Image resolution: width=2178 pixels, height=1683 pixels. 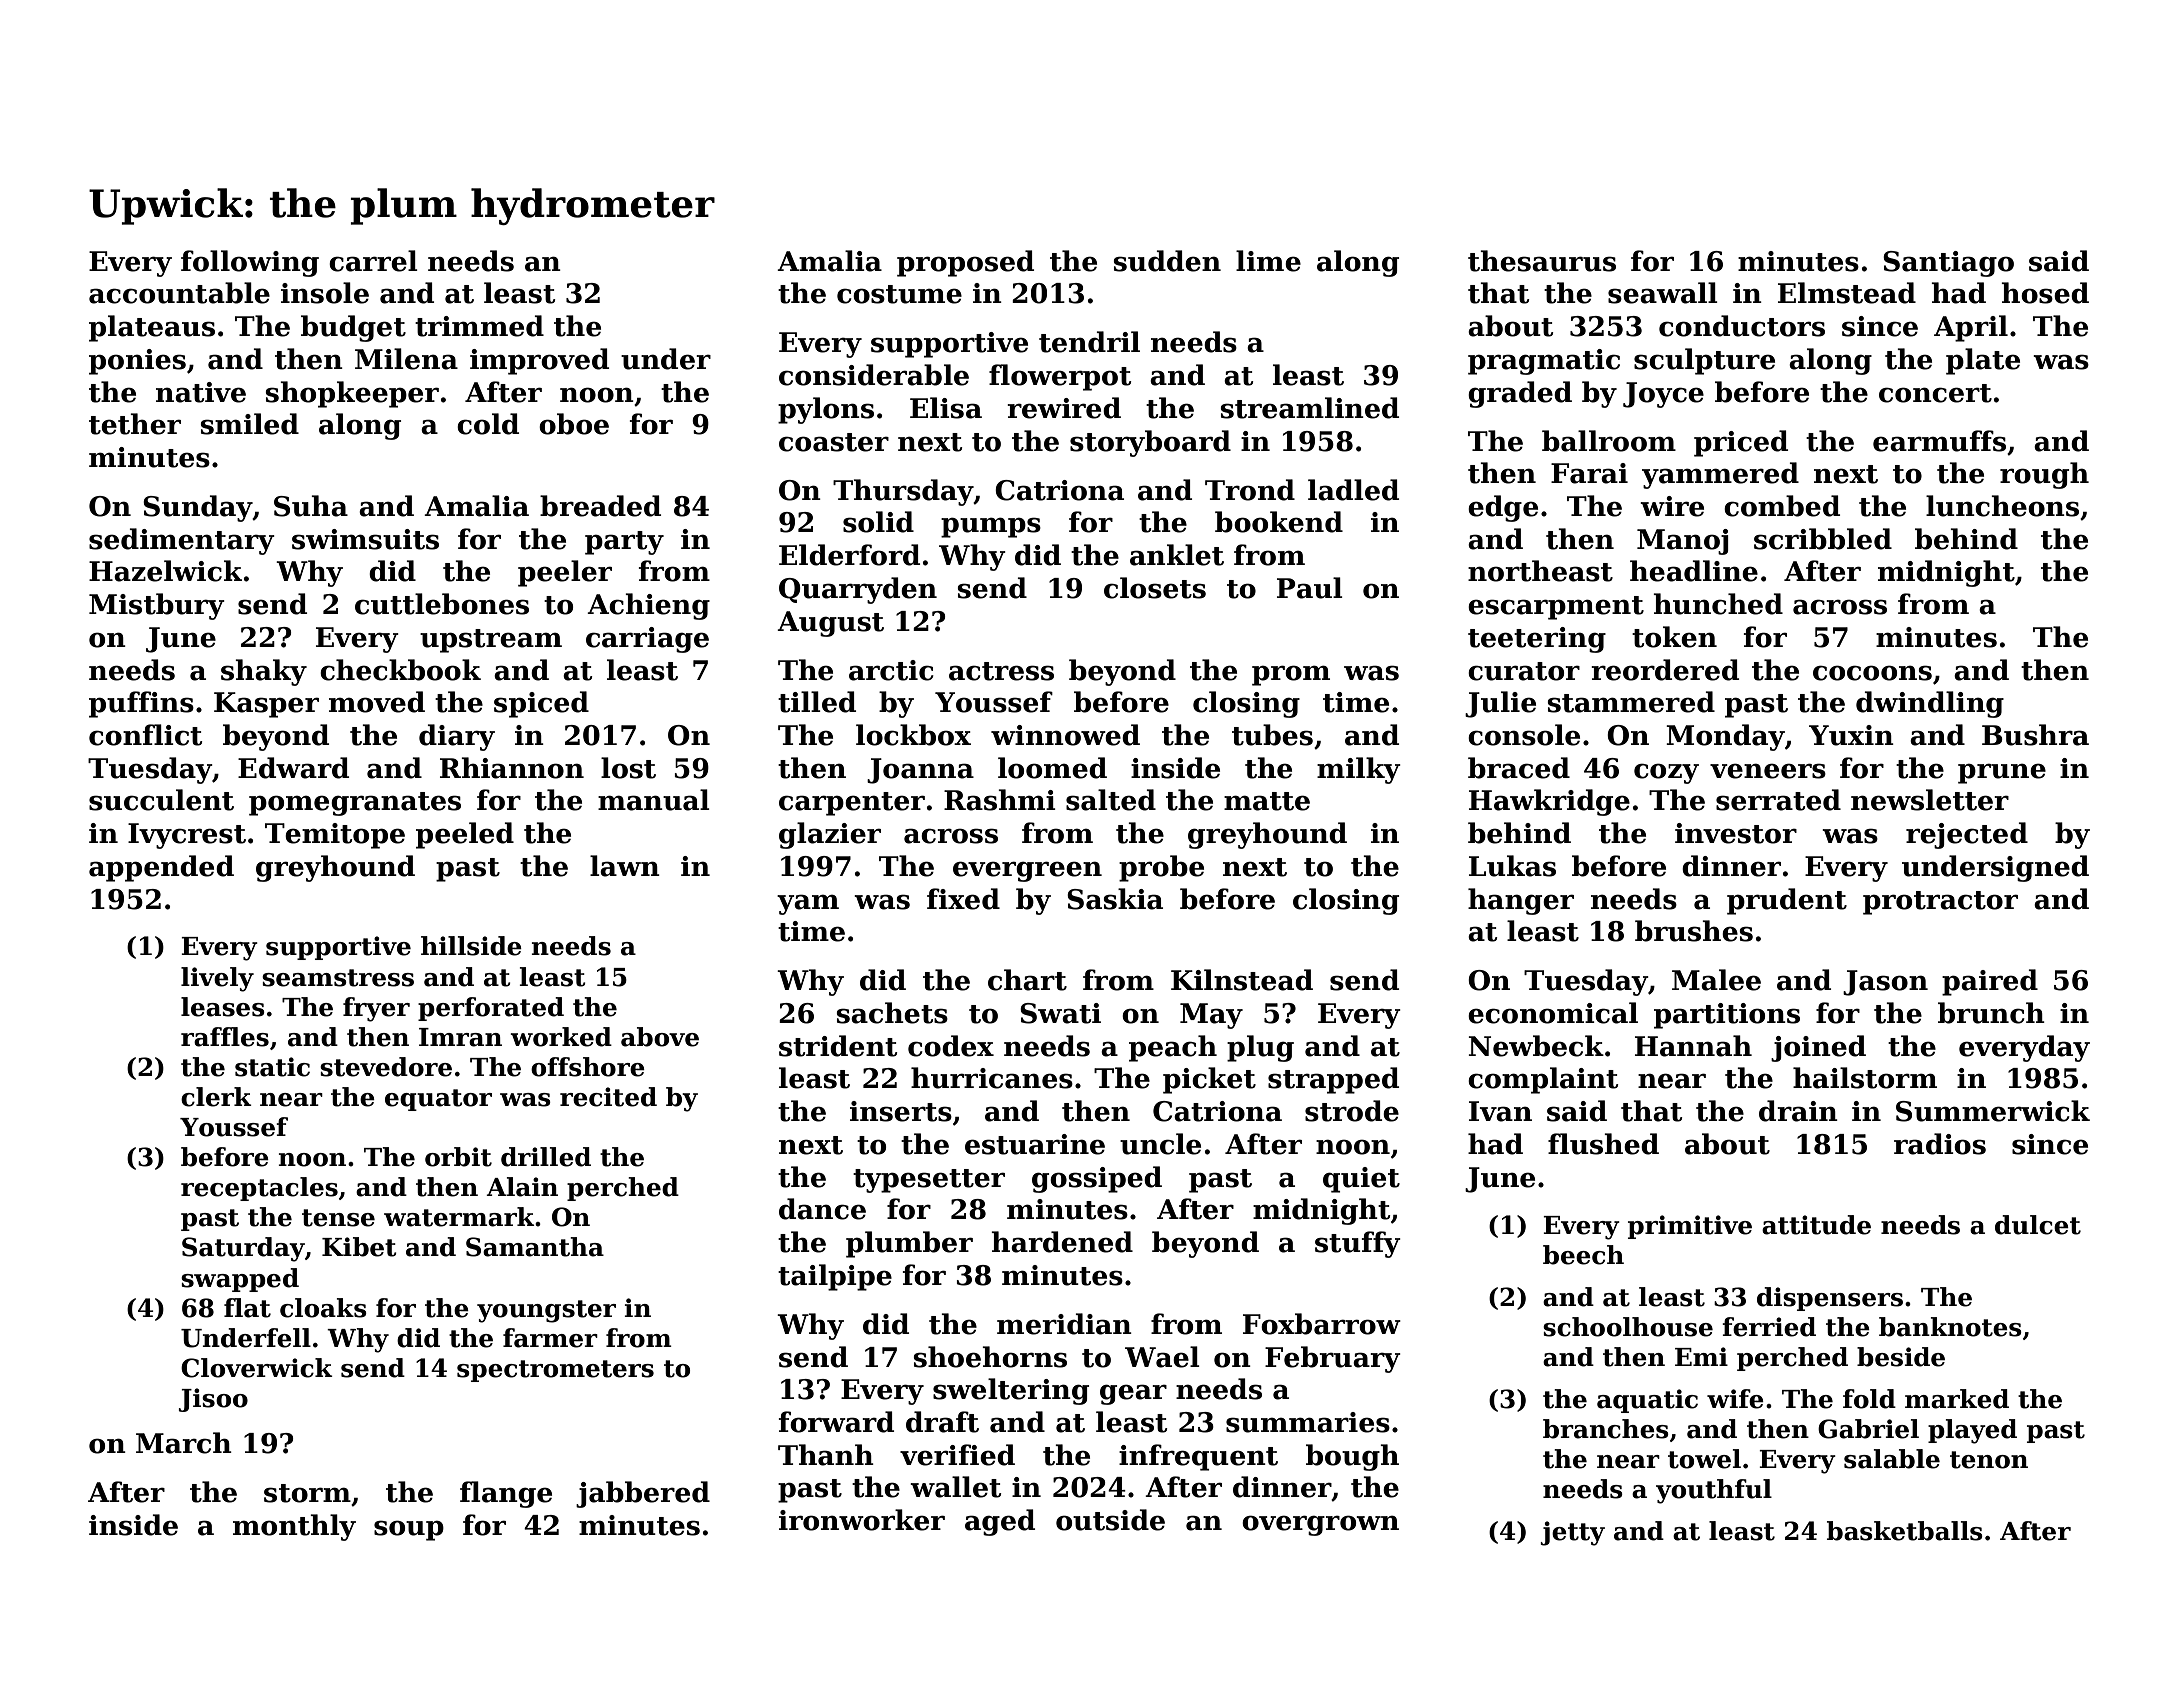 I want to click on Kilnstead, so click(x=1242, y=980).
